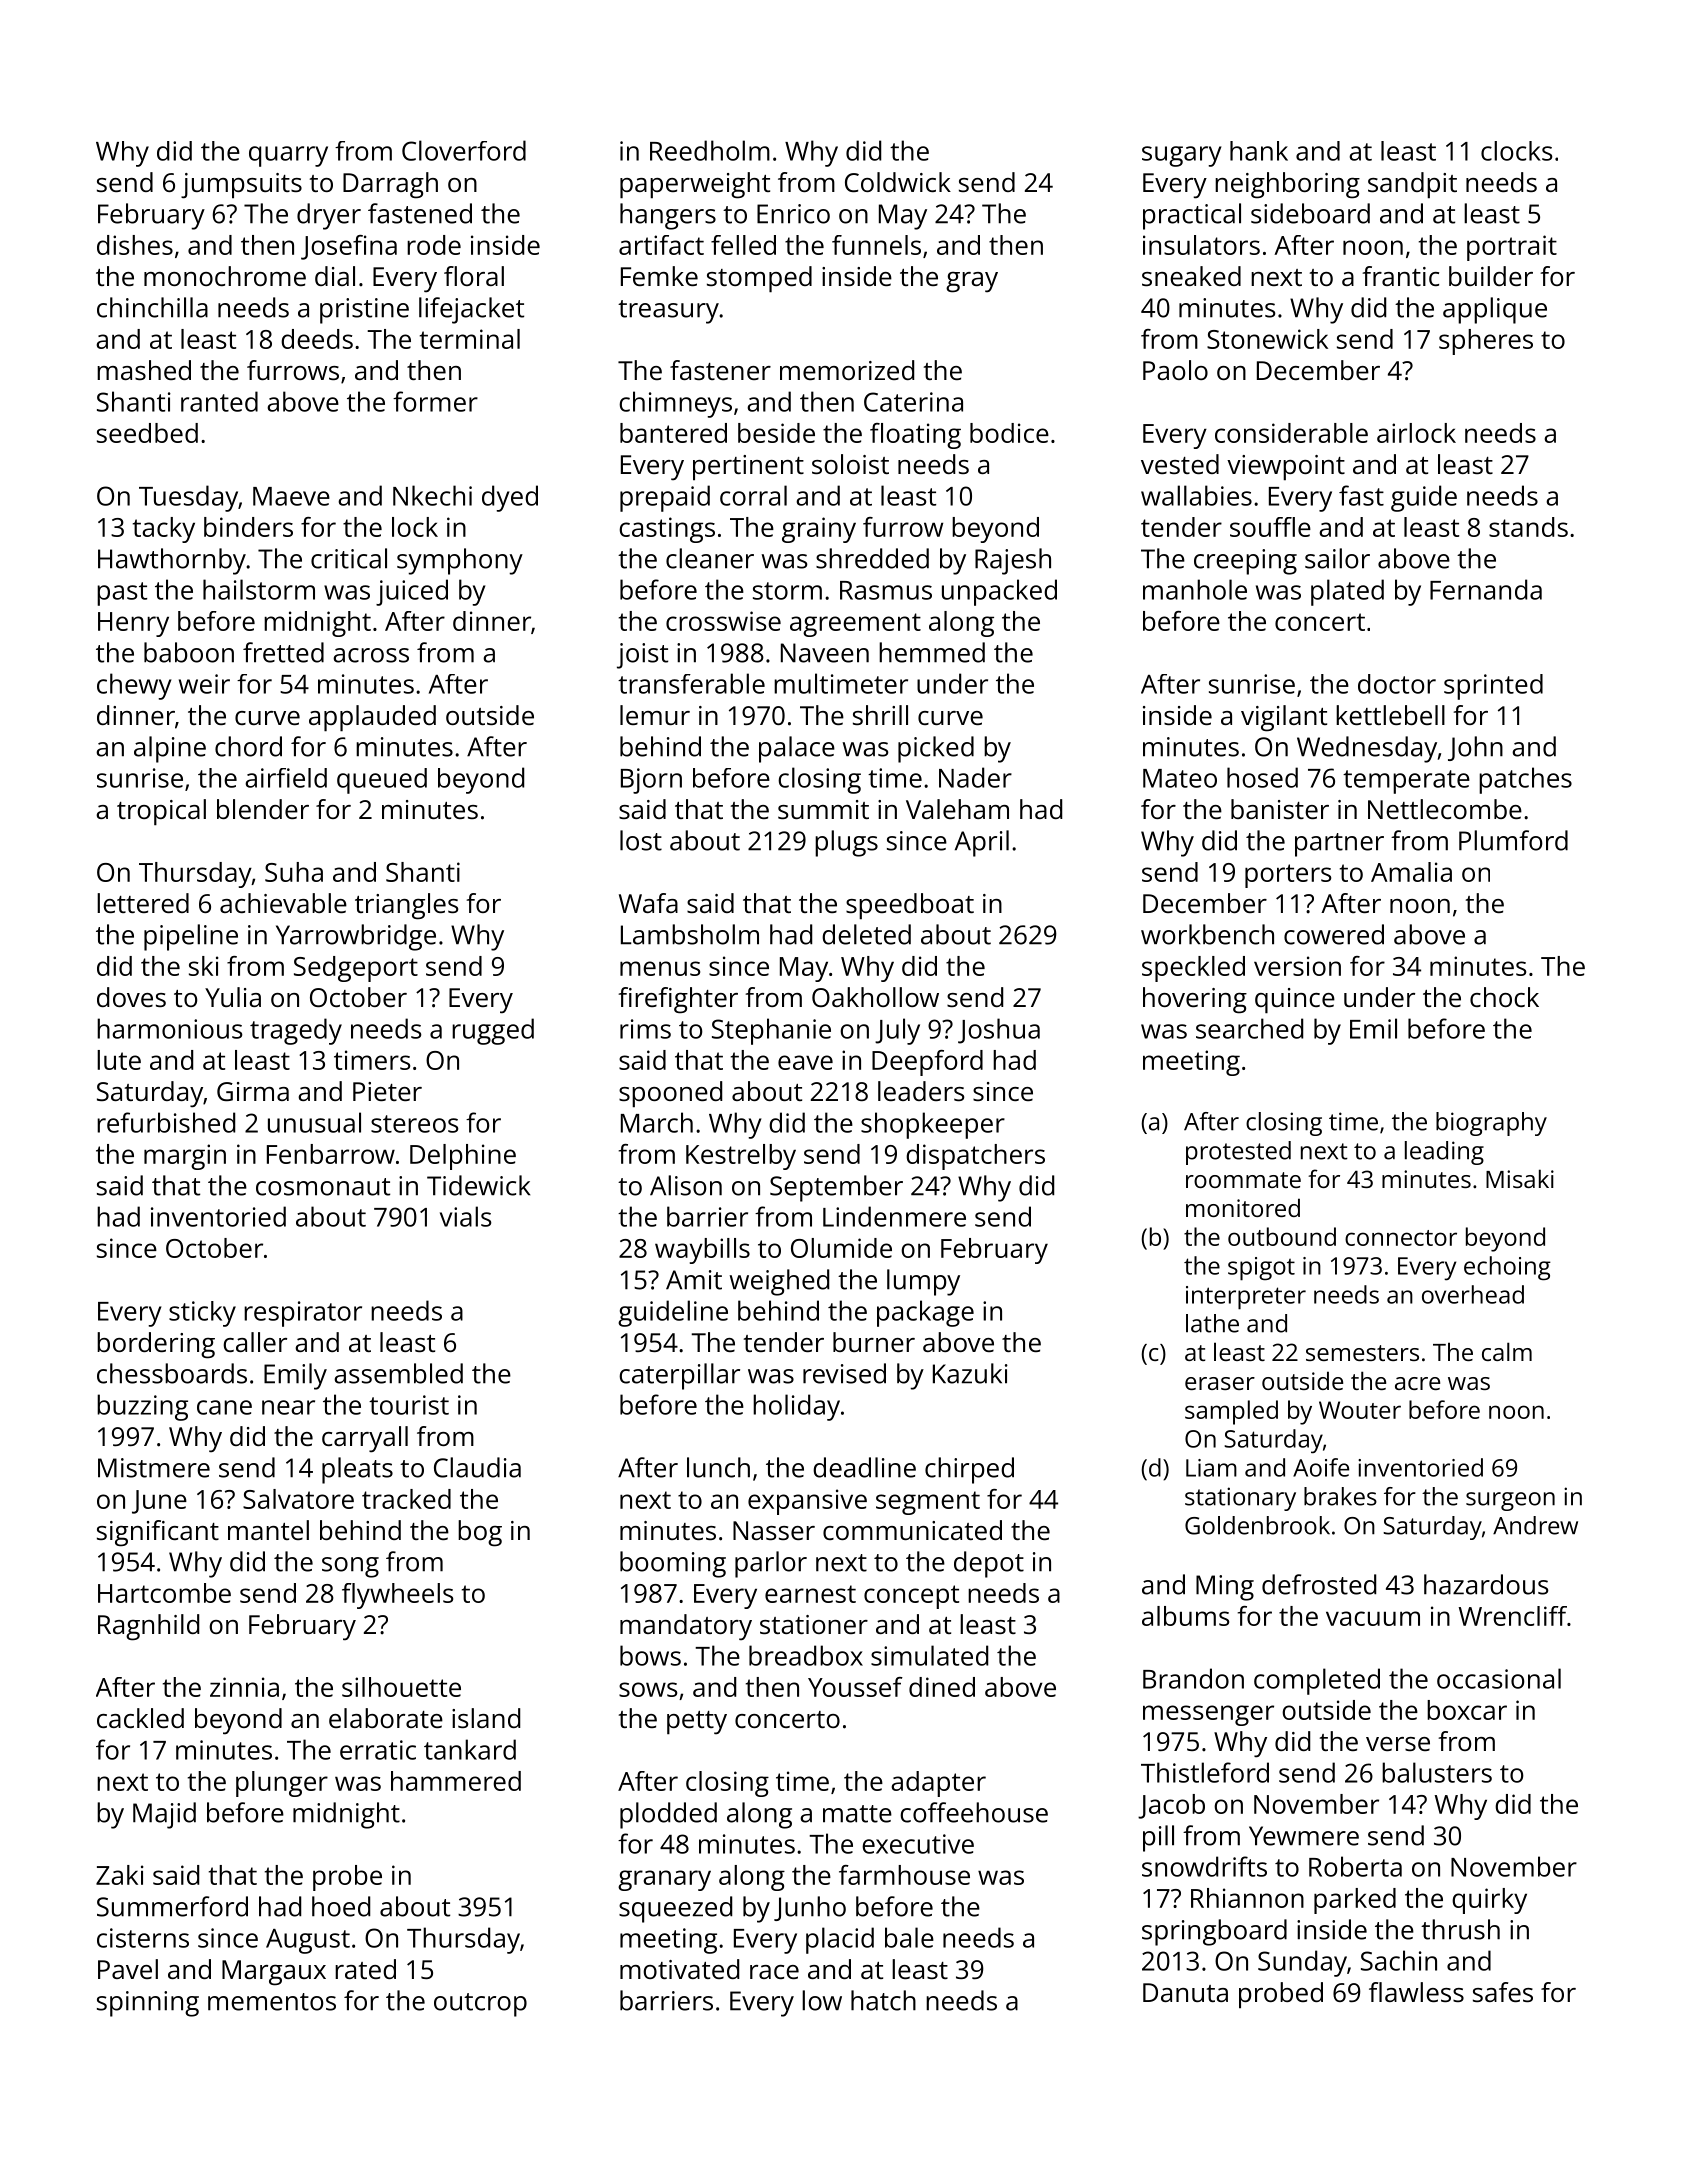  I want to click on spigot, so click(1261, 1269).
